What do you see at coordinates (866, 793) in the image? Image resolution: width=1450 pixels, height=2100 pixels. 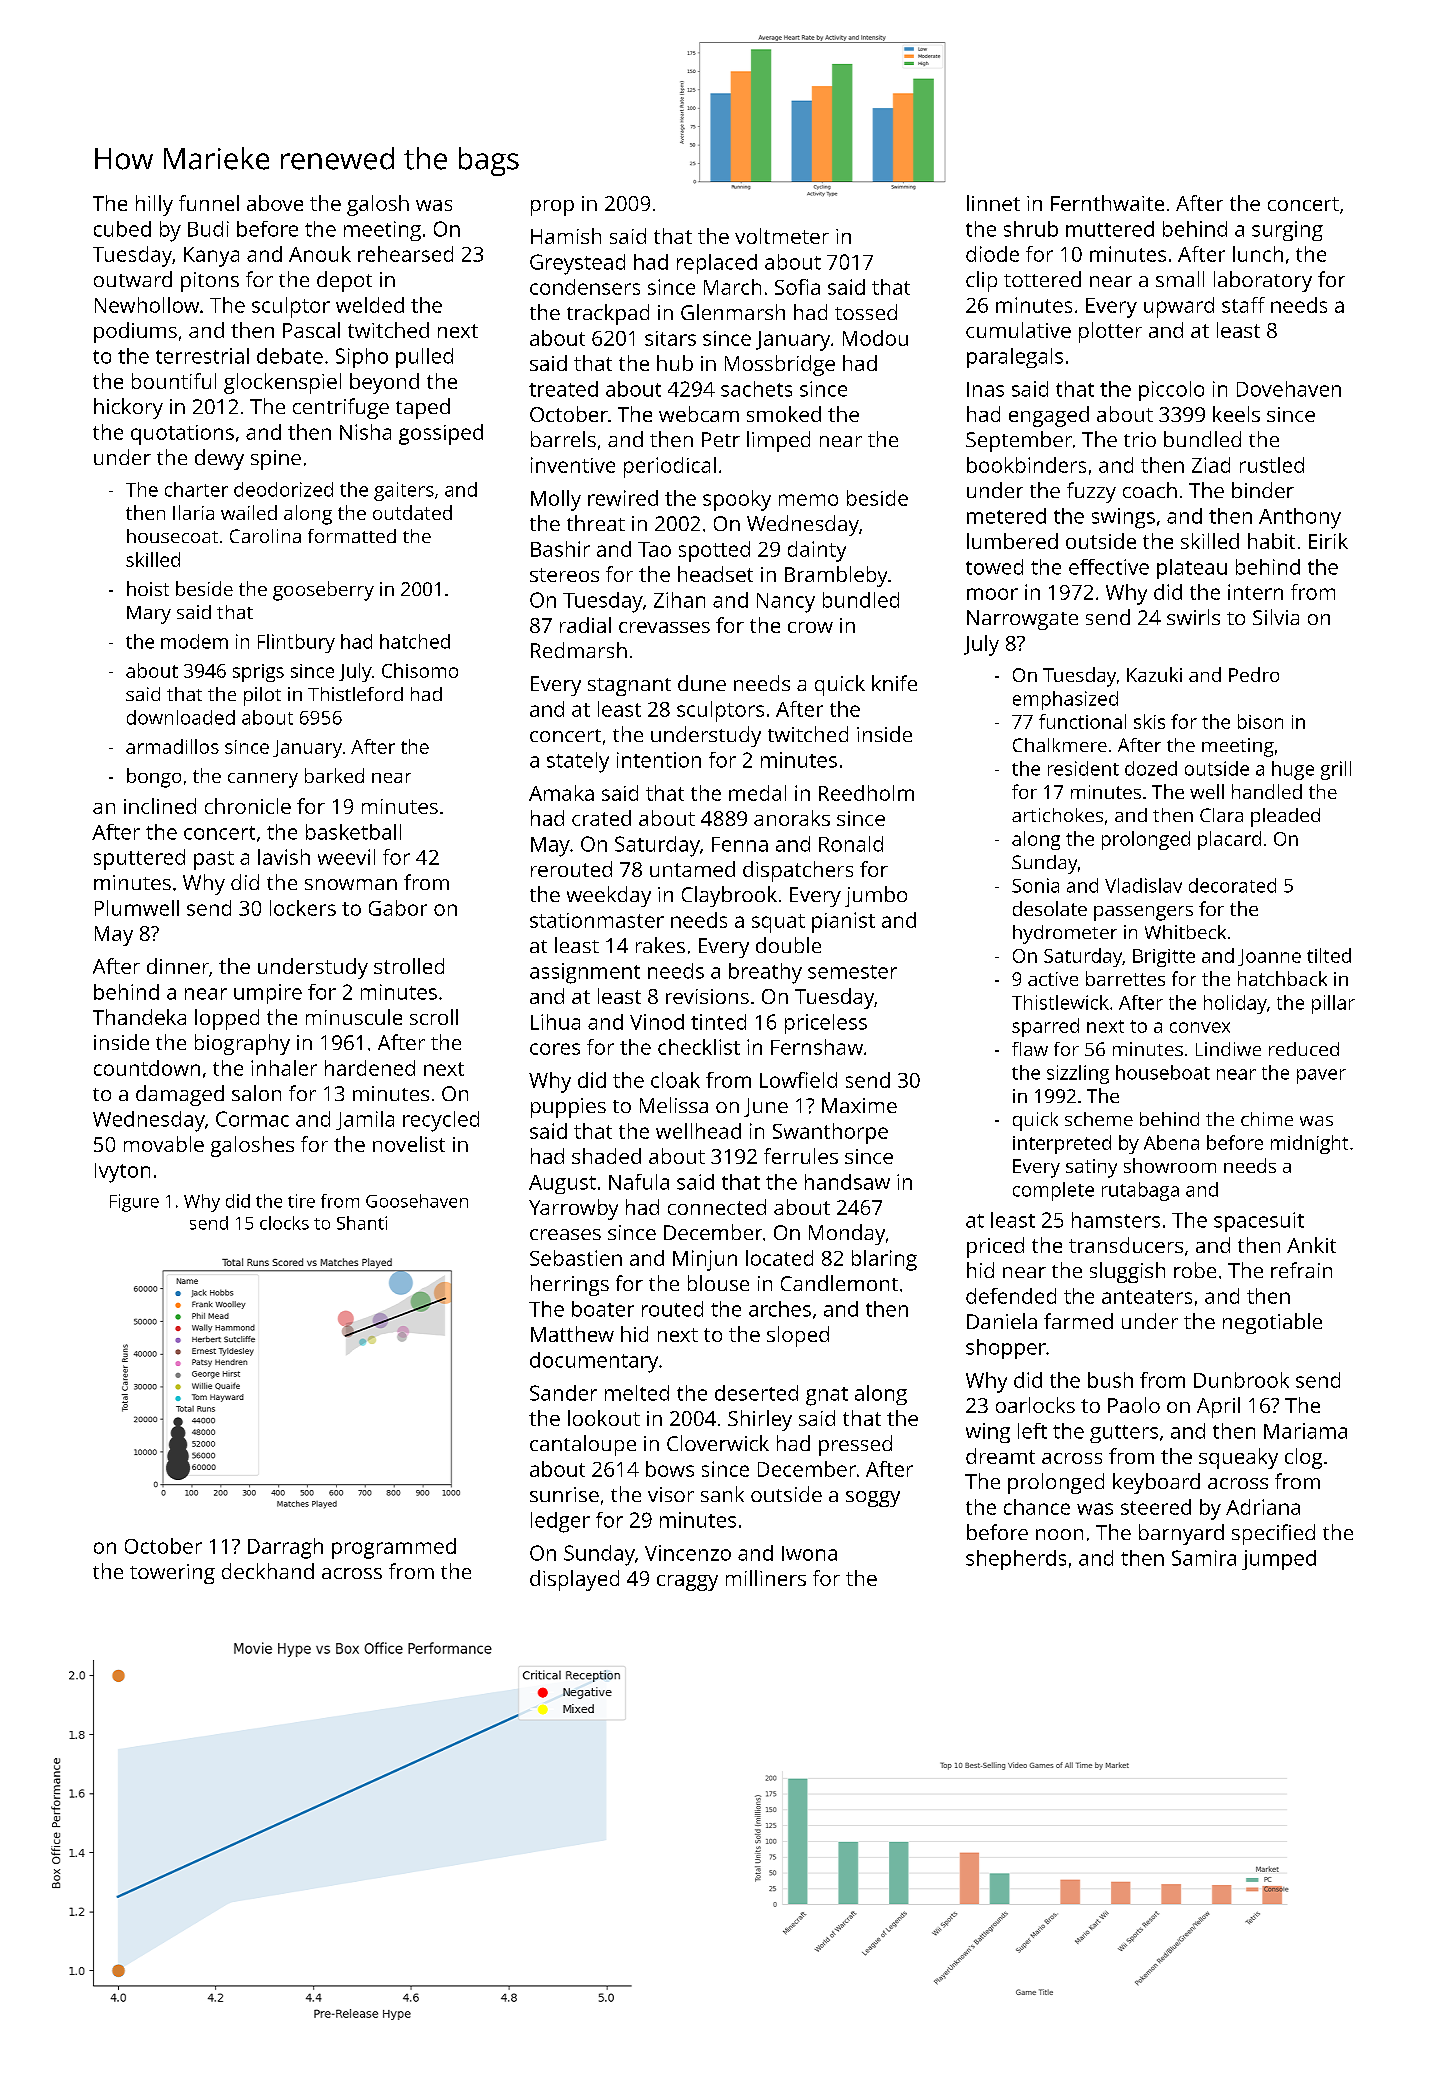 I see `Reedholm` at bounding box center [866, 793].
